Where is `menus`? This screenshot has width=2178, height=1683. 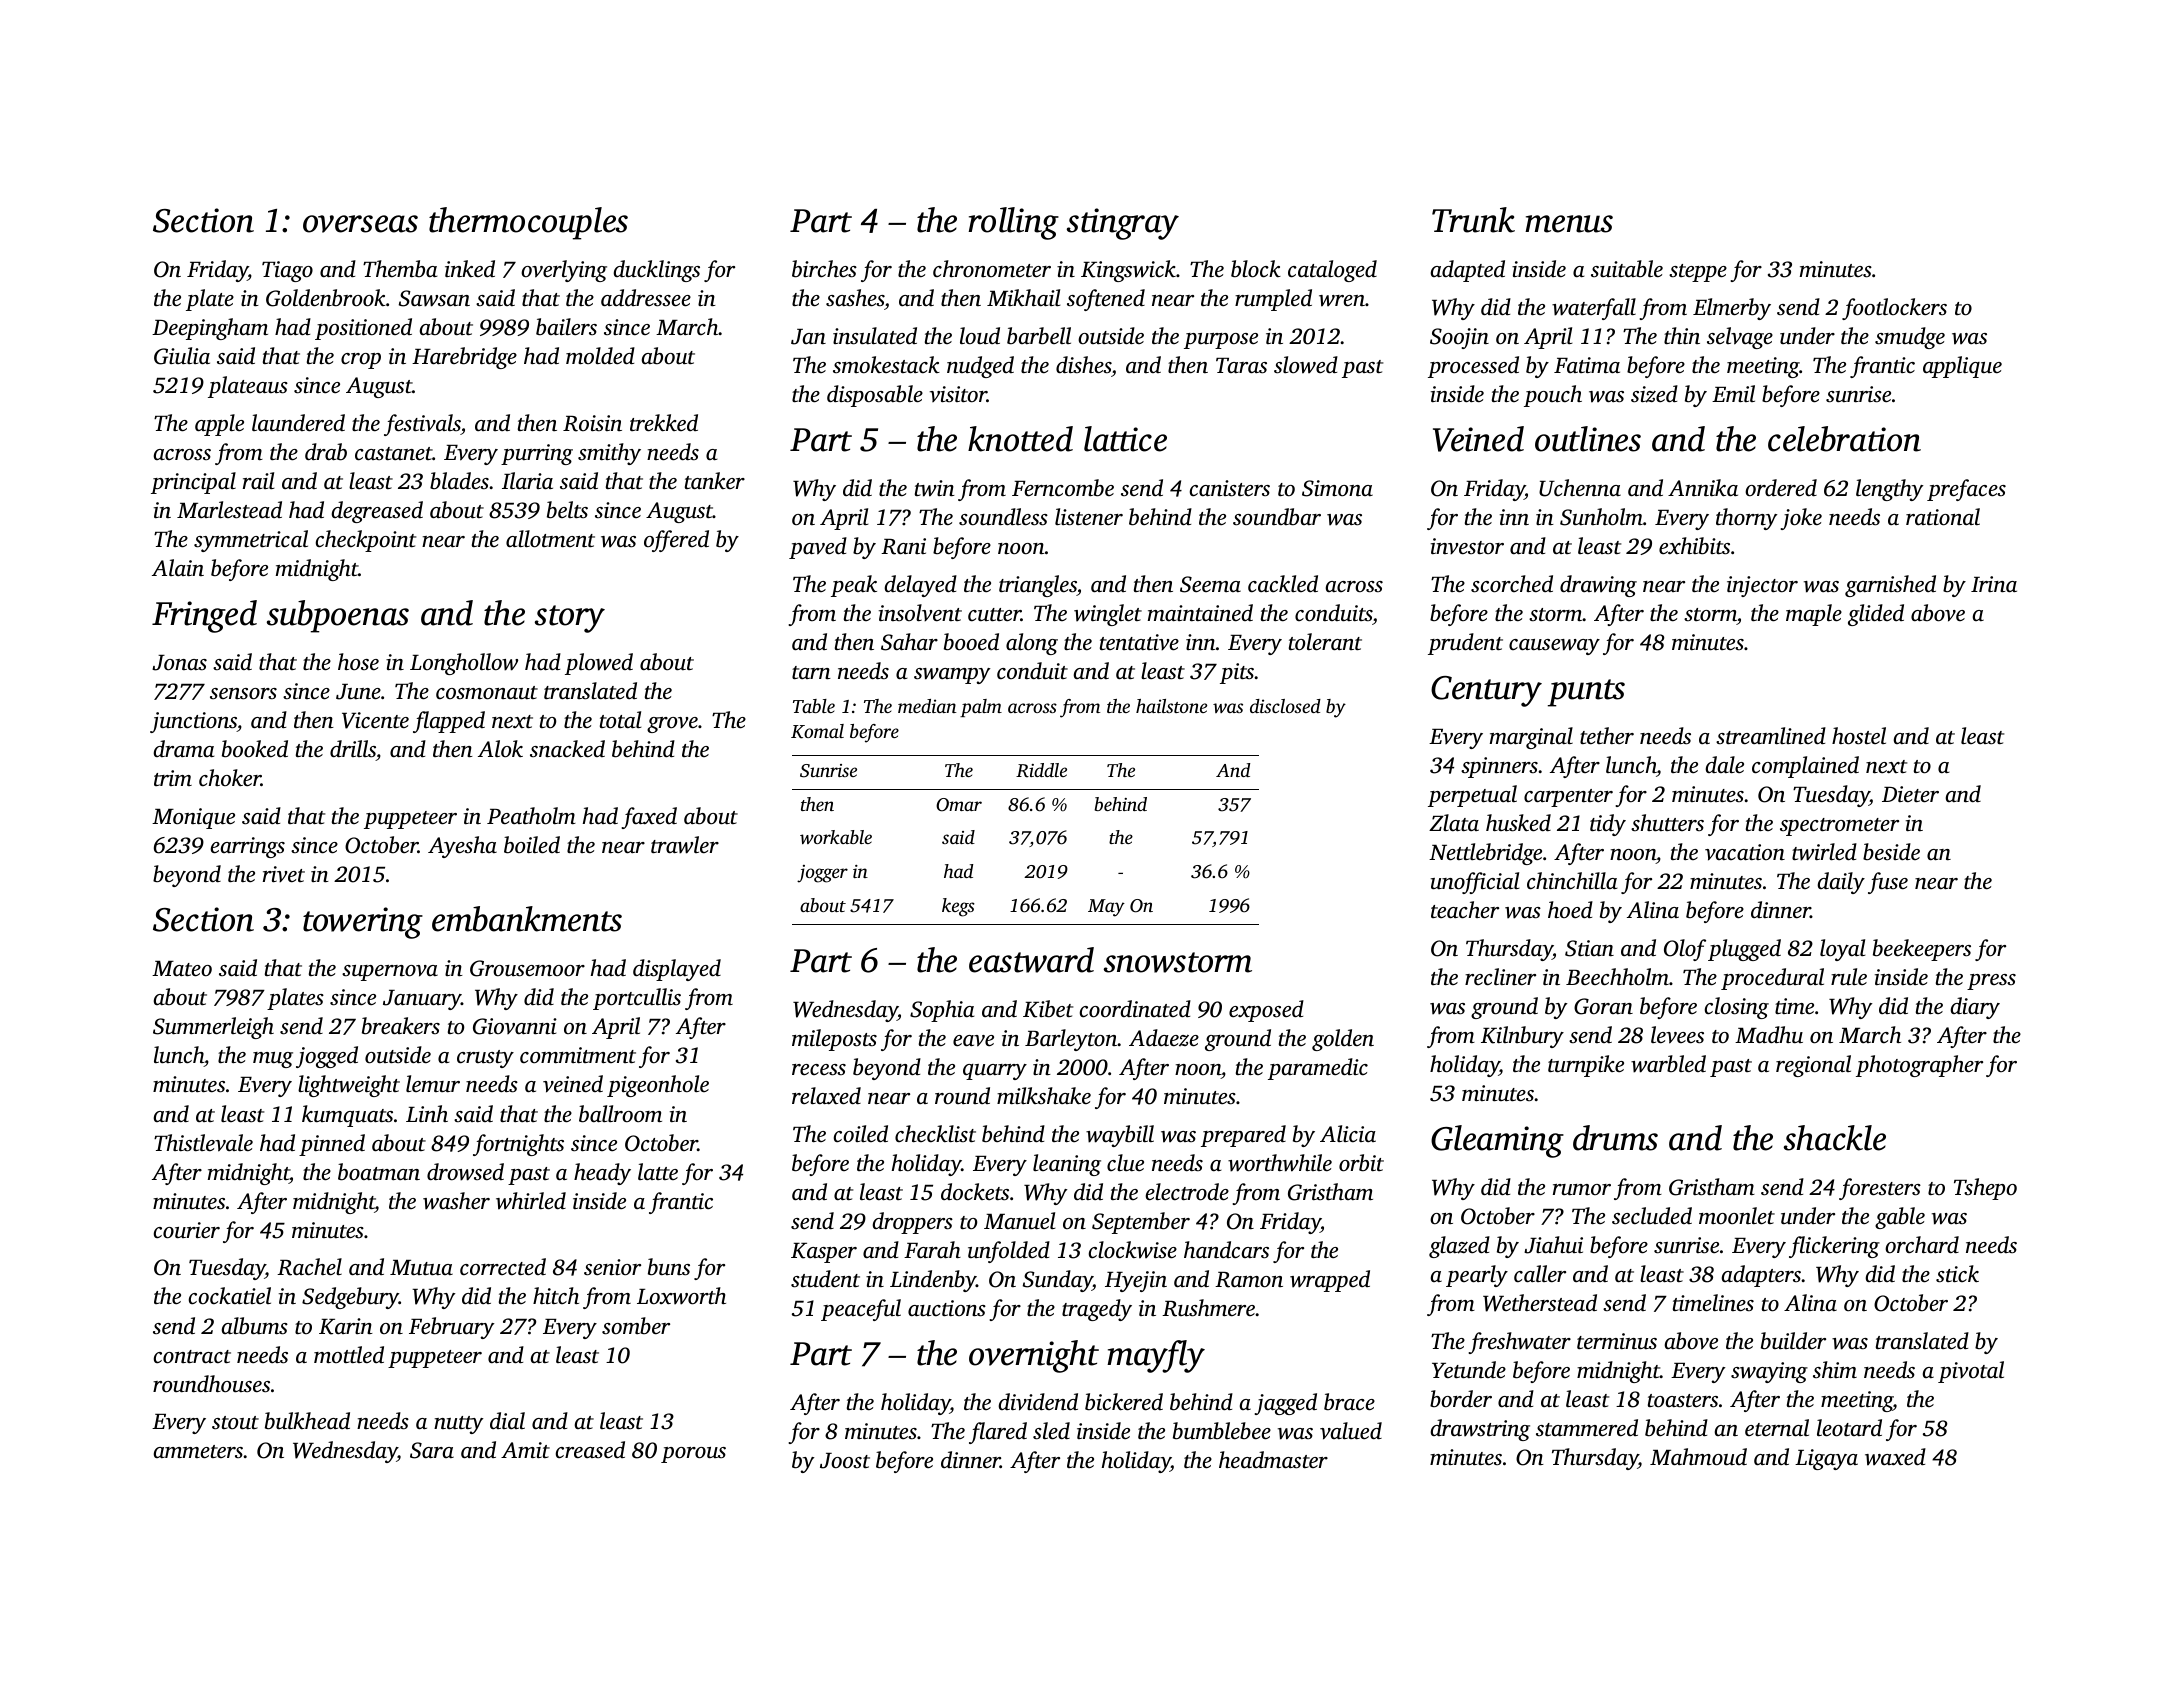
menus is located at coordinates (1569, 224).
